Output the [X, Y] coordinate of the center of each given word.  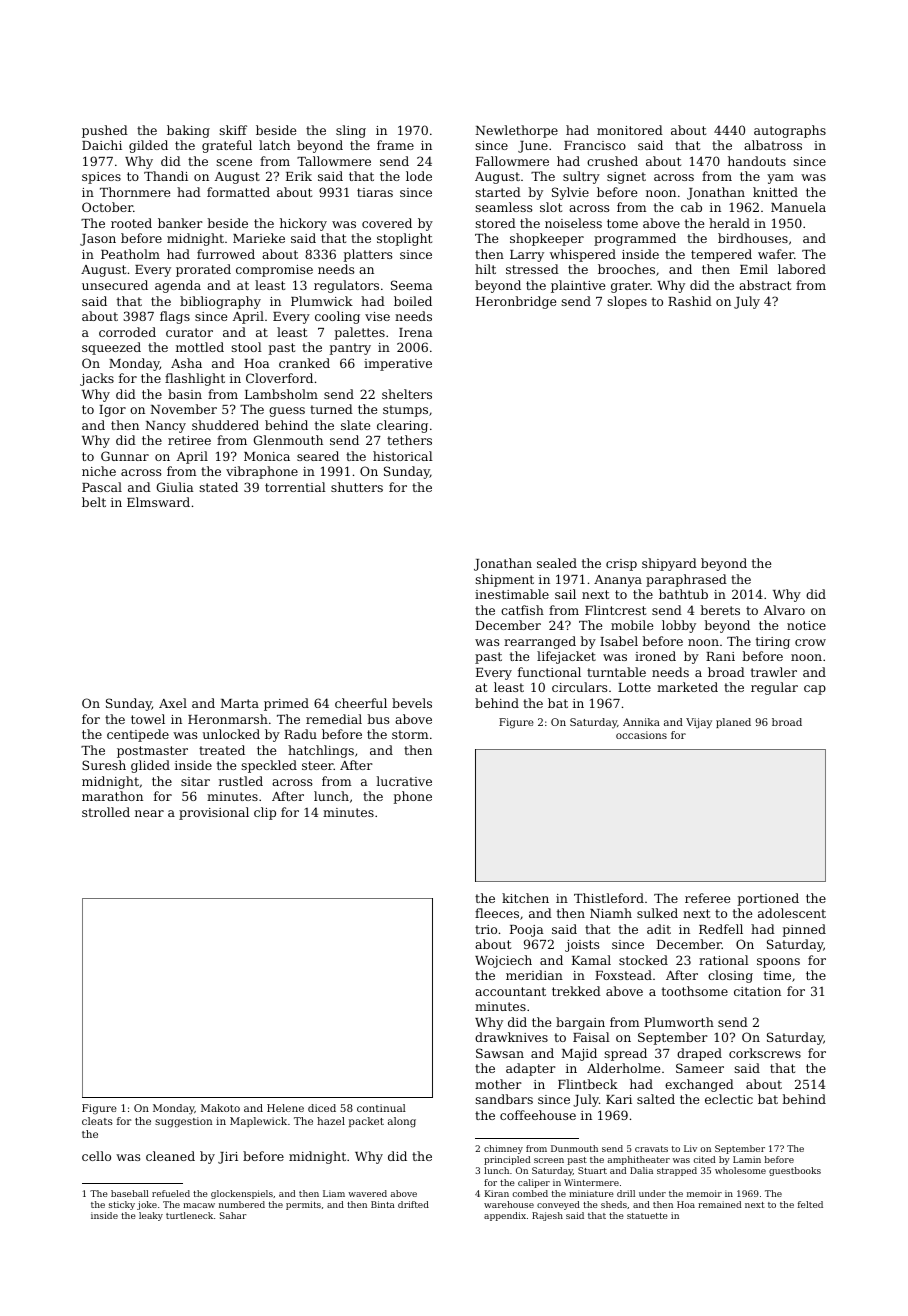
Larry [527, 256]
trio [486, 929]
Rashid [690, 301]
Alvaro [784, 610]
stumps [405, 411]
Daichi [102, 145]
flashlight [195, 379]
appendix [505, 1216]
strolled [106, 812]
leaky [151, 1216]
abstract [765, 285]
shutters [357, 487]
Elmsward [158, 502]
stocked [643, 960]
